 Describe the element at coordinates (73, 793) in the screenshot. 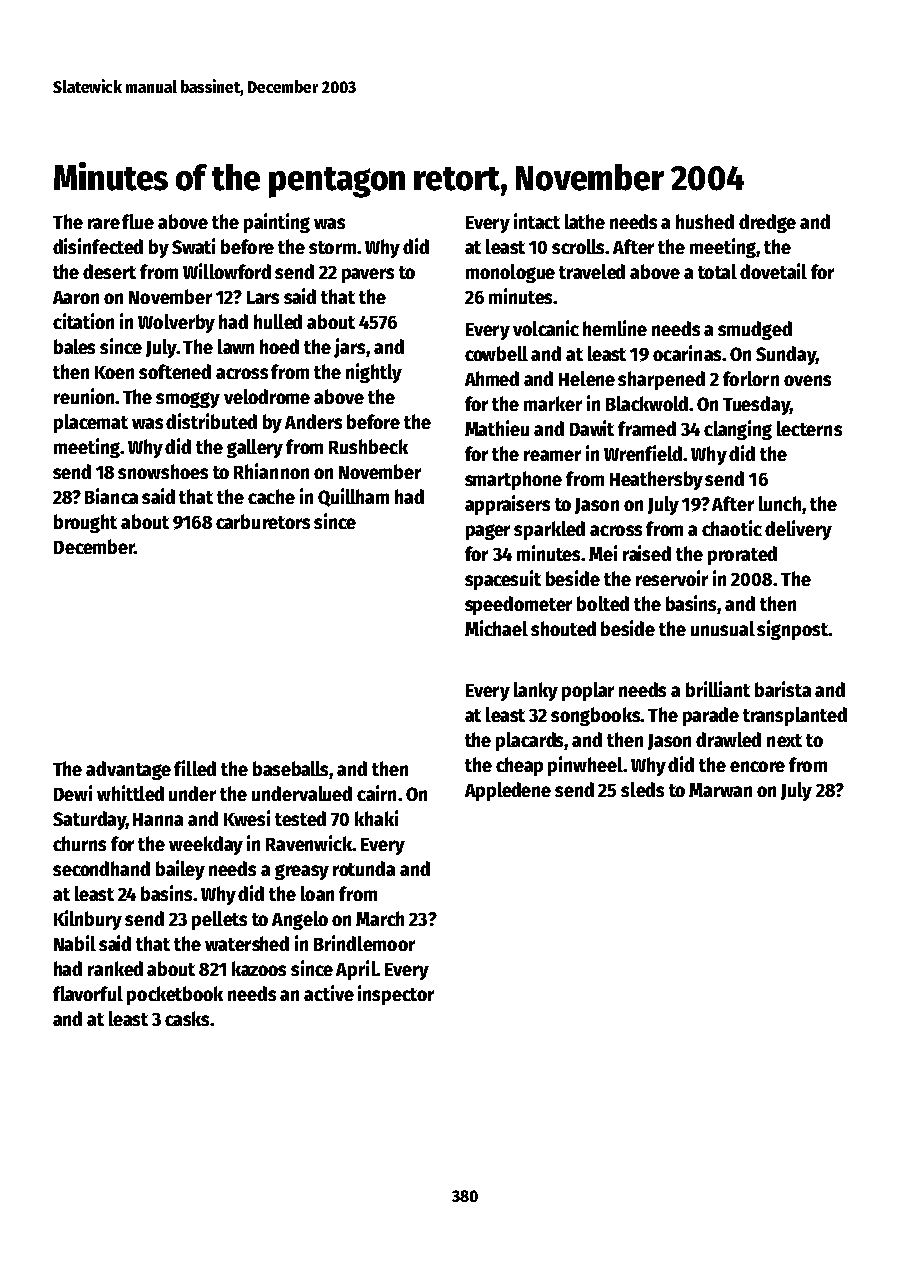

I see `Dewi` at that location.
